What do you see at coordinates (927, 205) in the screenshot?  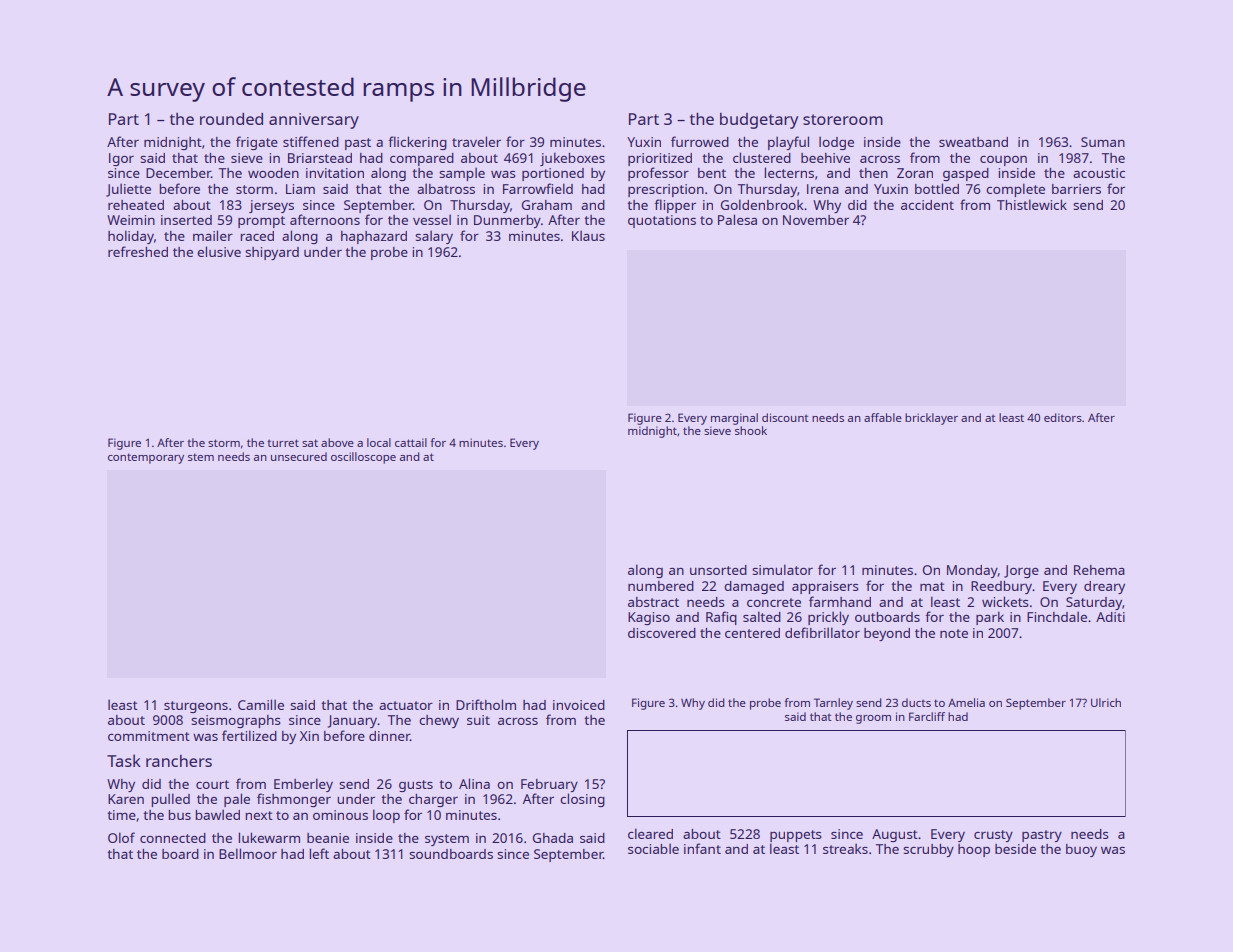 I see `accident` at bounding box center [927, 205].
